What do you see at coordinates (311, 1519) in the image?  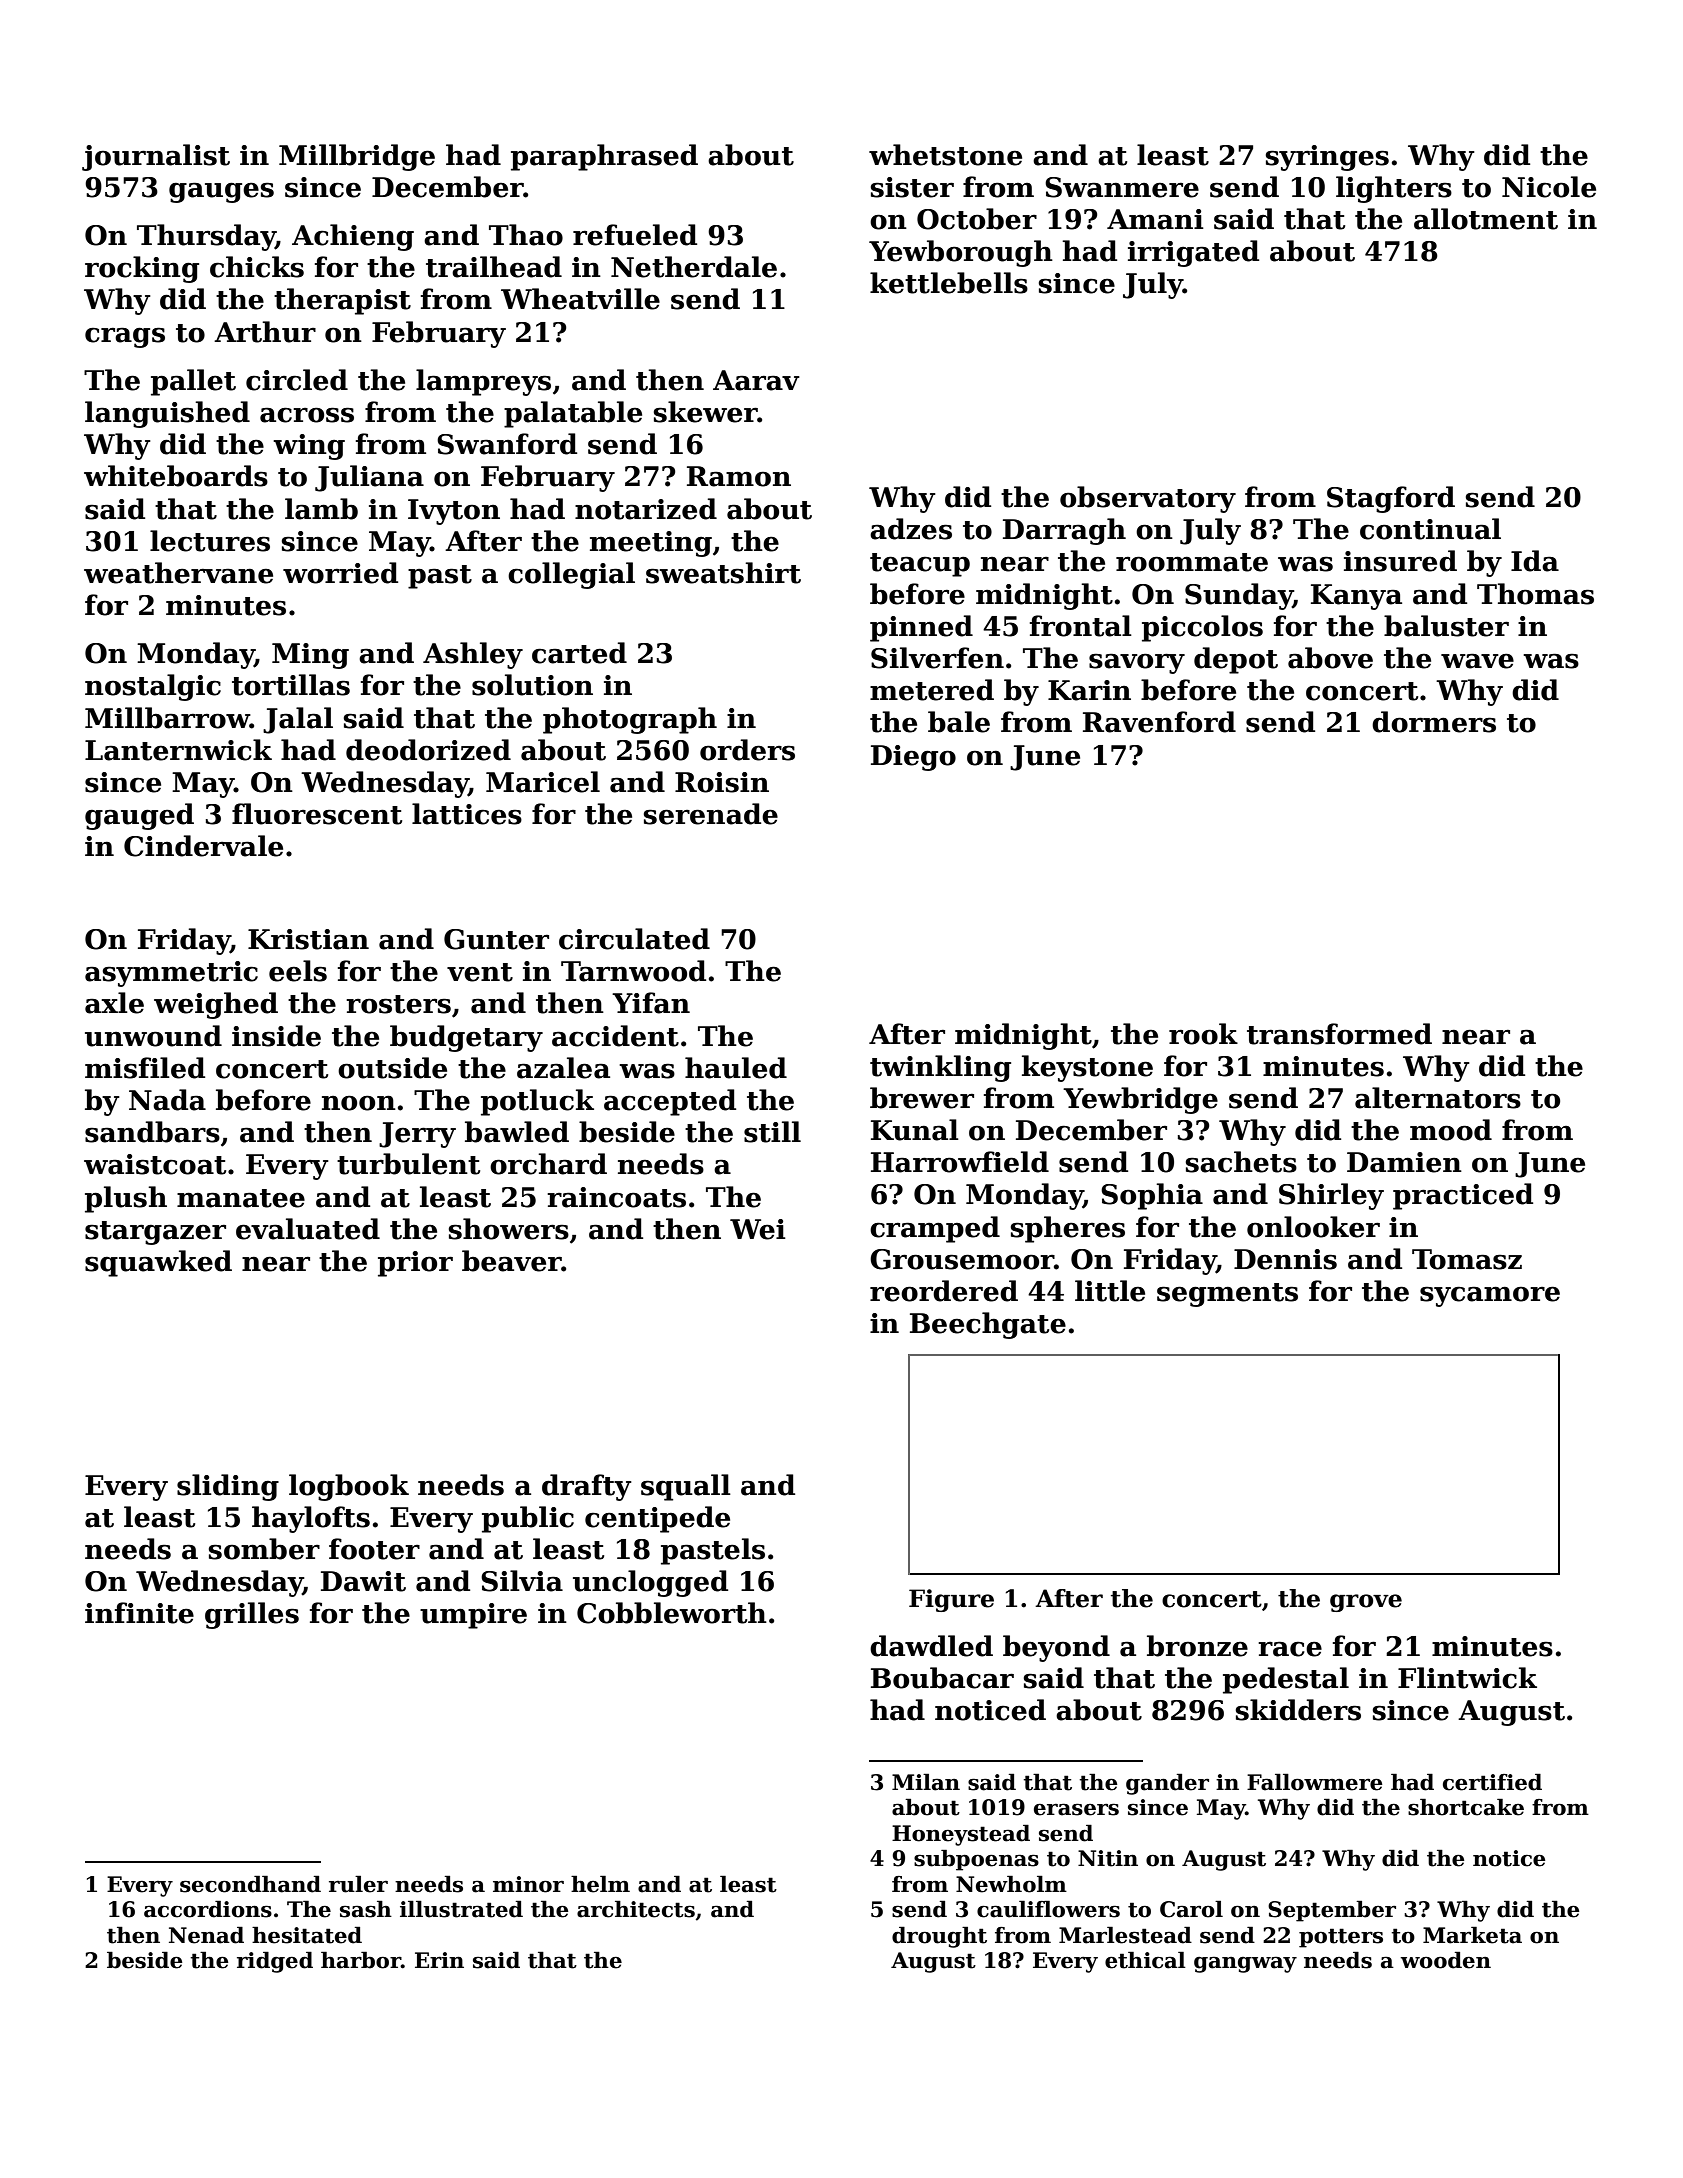 I see `haylofts` at bounding box center [311, 1519].
